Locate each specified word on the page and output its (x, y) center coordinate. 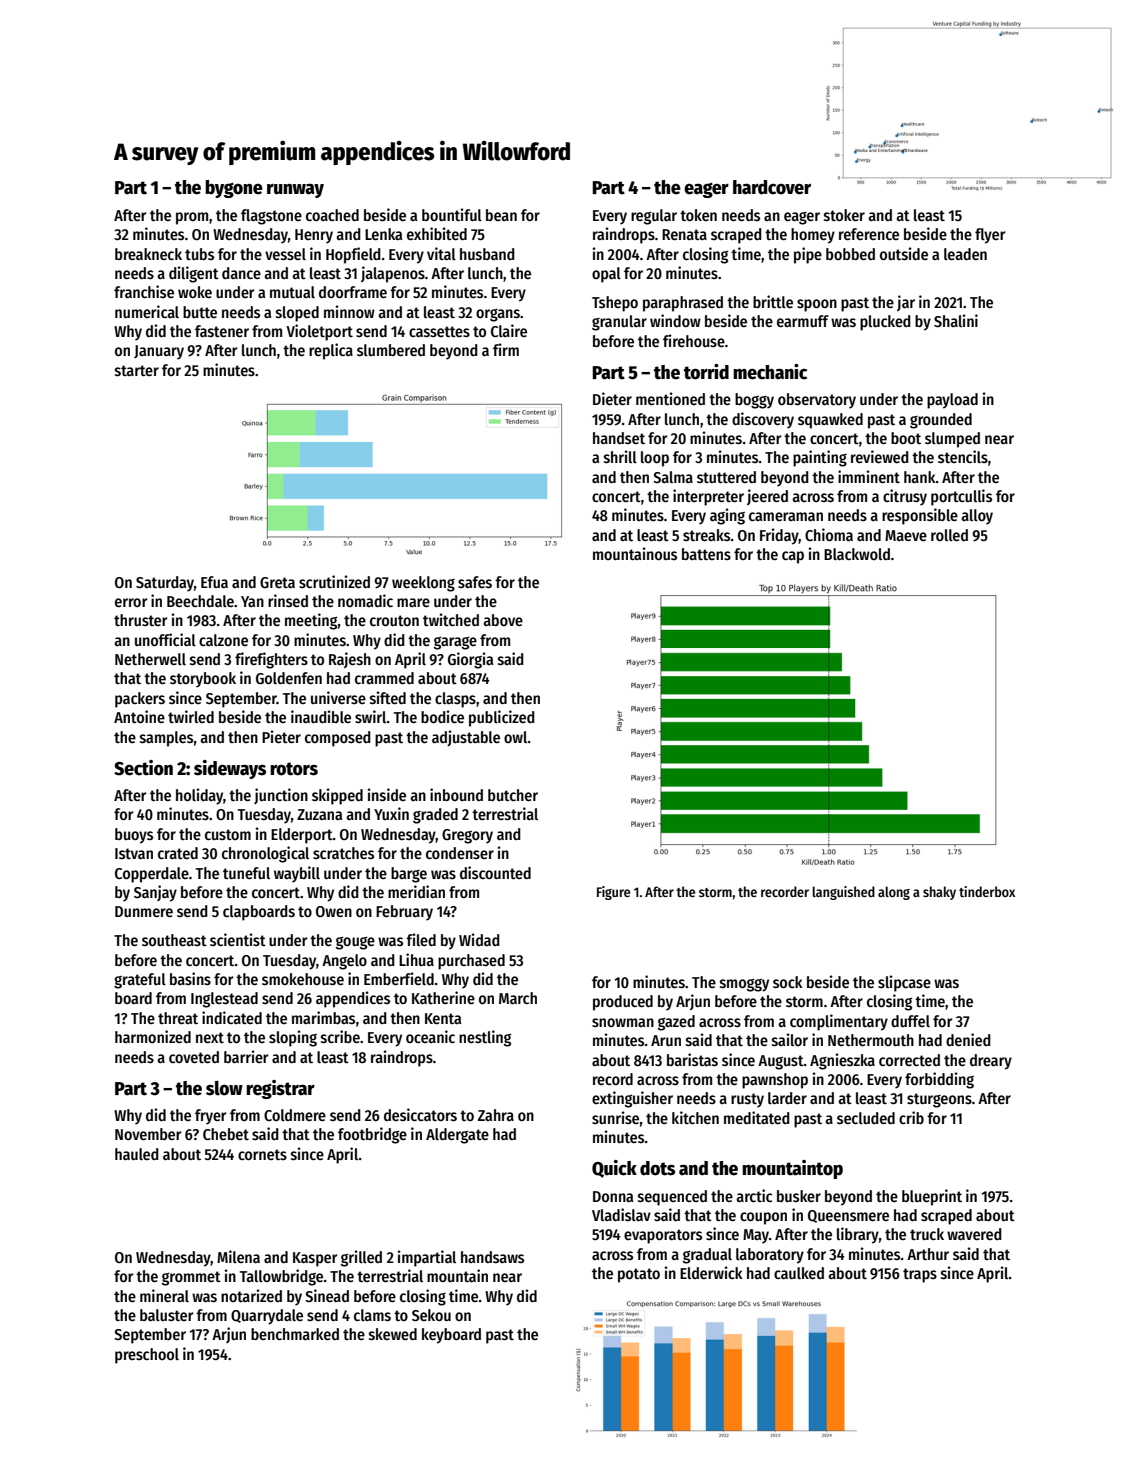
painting (820, 458)
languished (843, 893)
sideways (230, 769)
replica (331, 351)
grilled (361, 1258)
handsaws (492, 1257)
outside (904, 254)
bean (501, 215)
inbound (456, 794)
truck (927, 1234)
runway (295, 191)
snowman (623, 1022)
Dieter (612, 398)
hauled (137, 1154)
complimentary (839, 1022)
